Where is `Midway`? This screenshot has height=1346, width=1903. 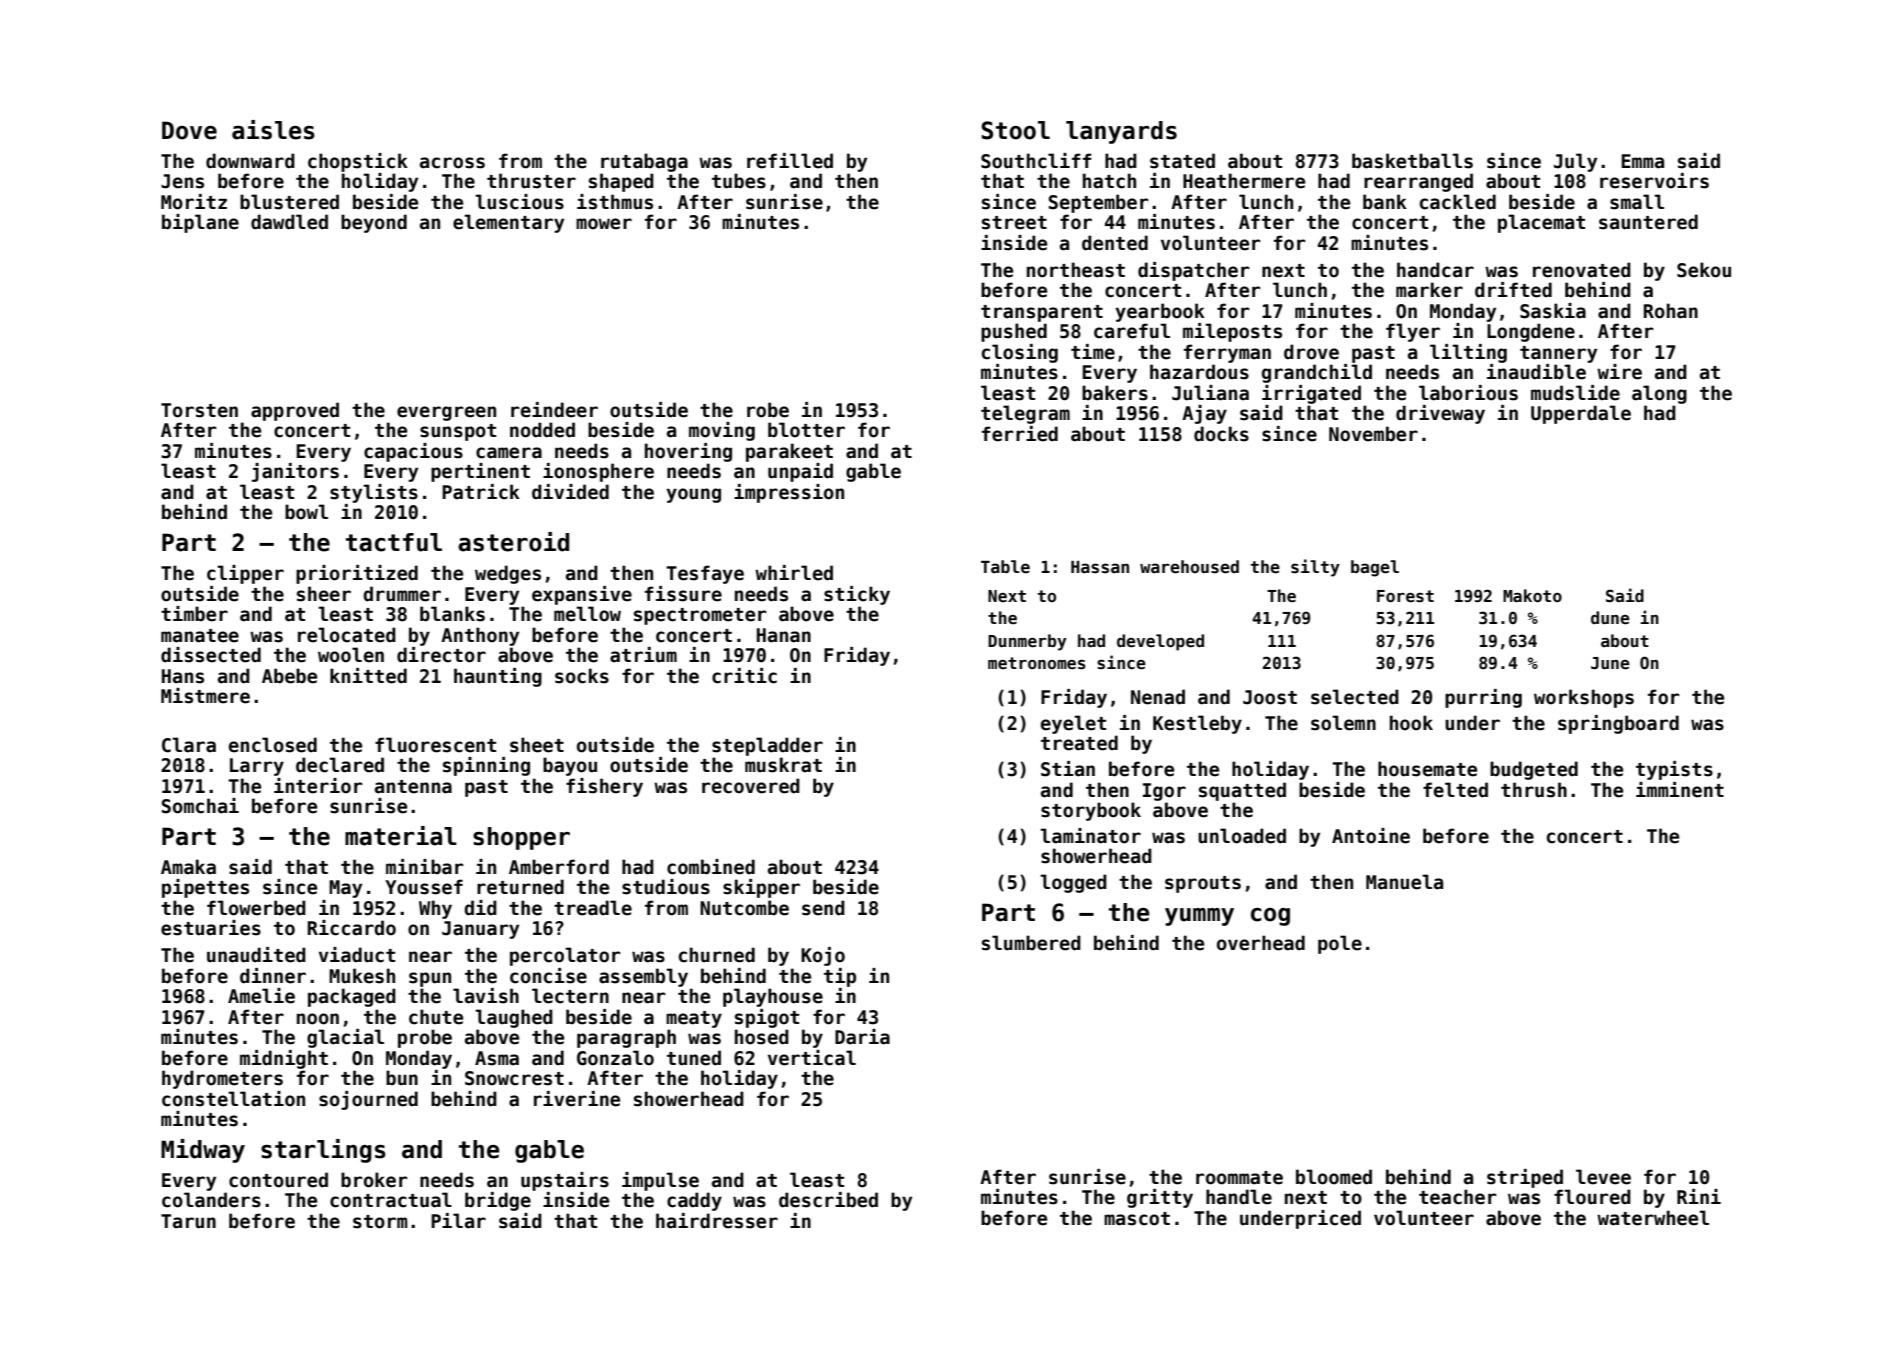 Midway is located at coordinates (203, 1151).
